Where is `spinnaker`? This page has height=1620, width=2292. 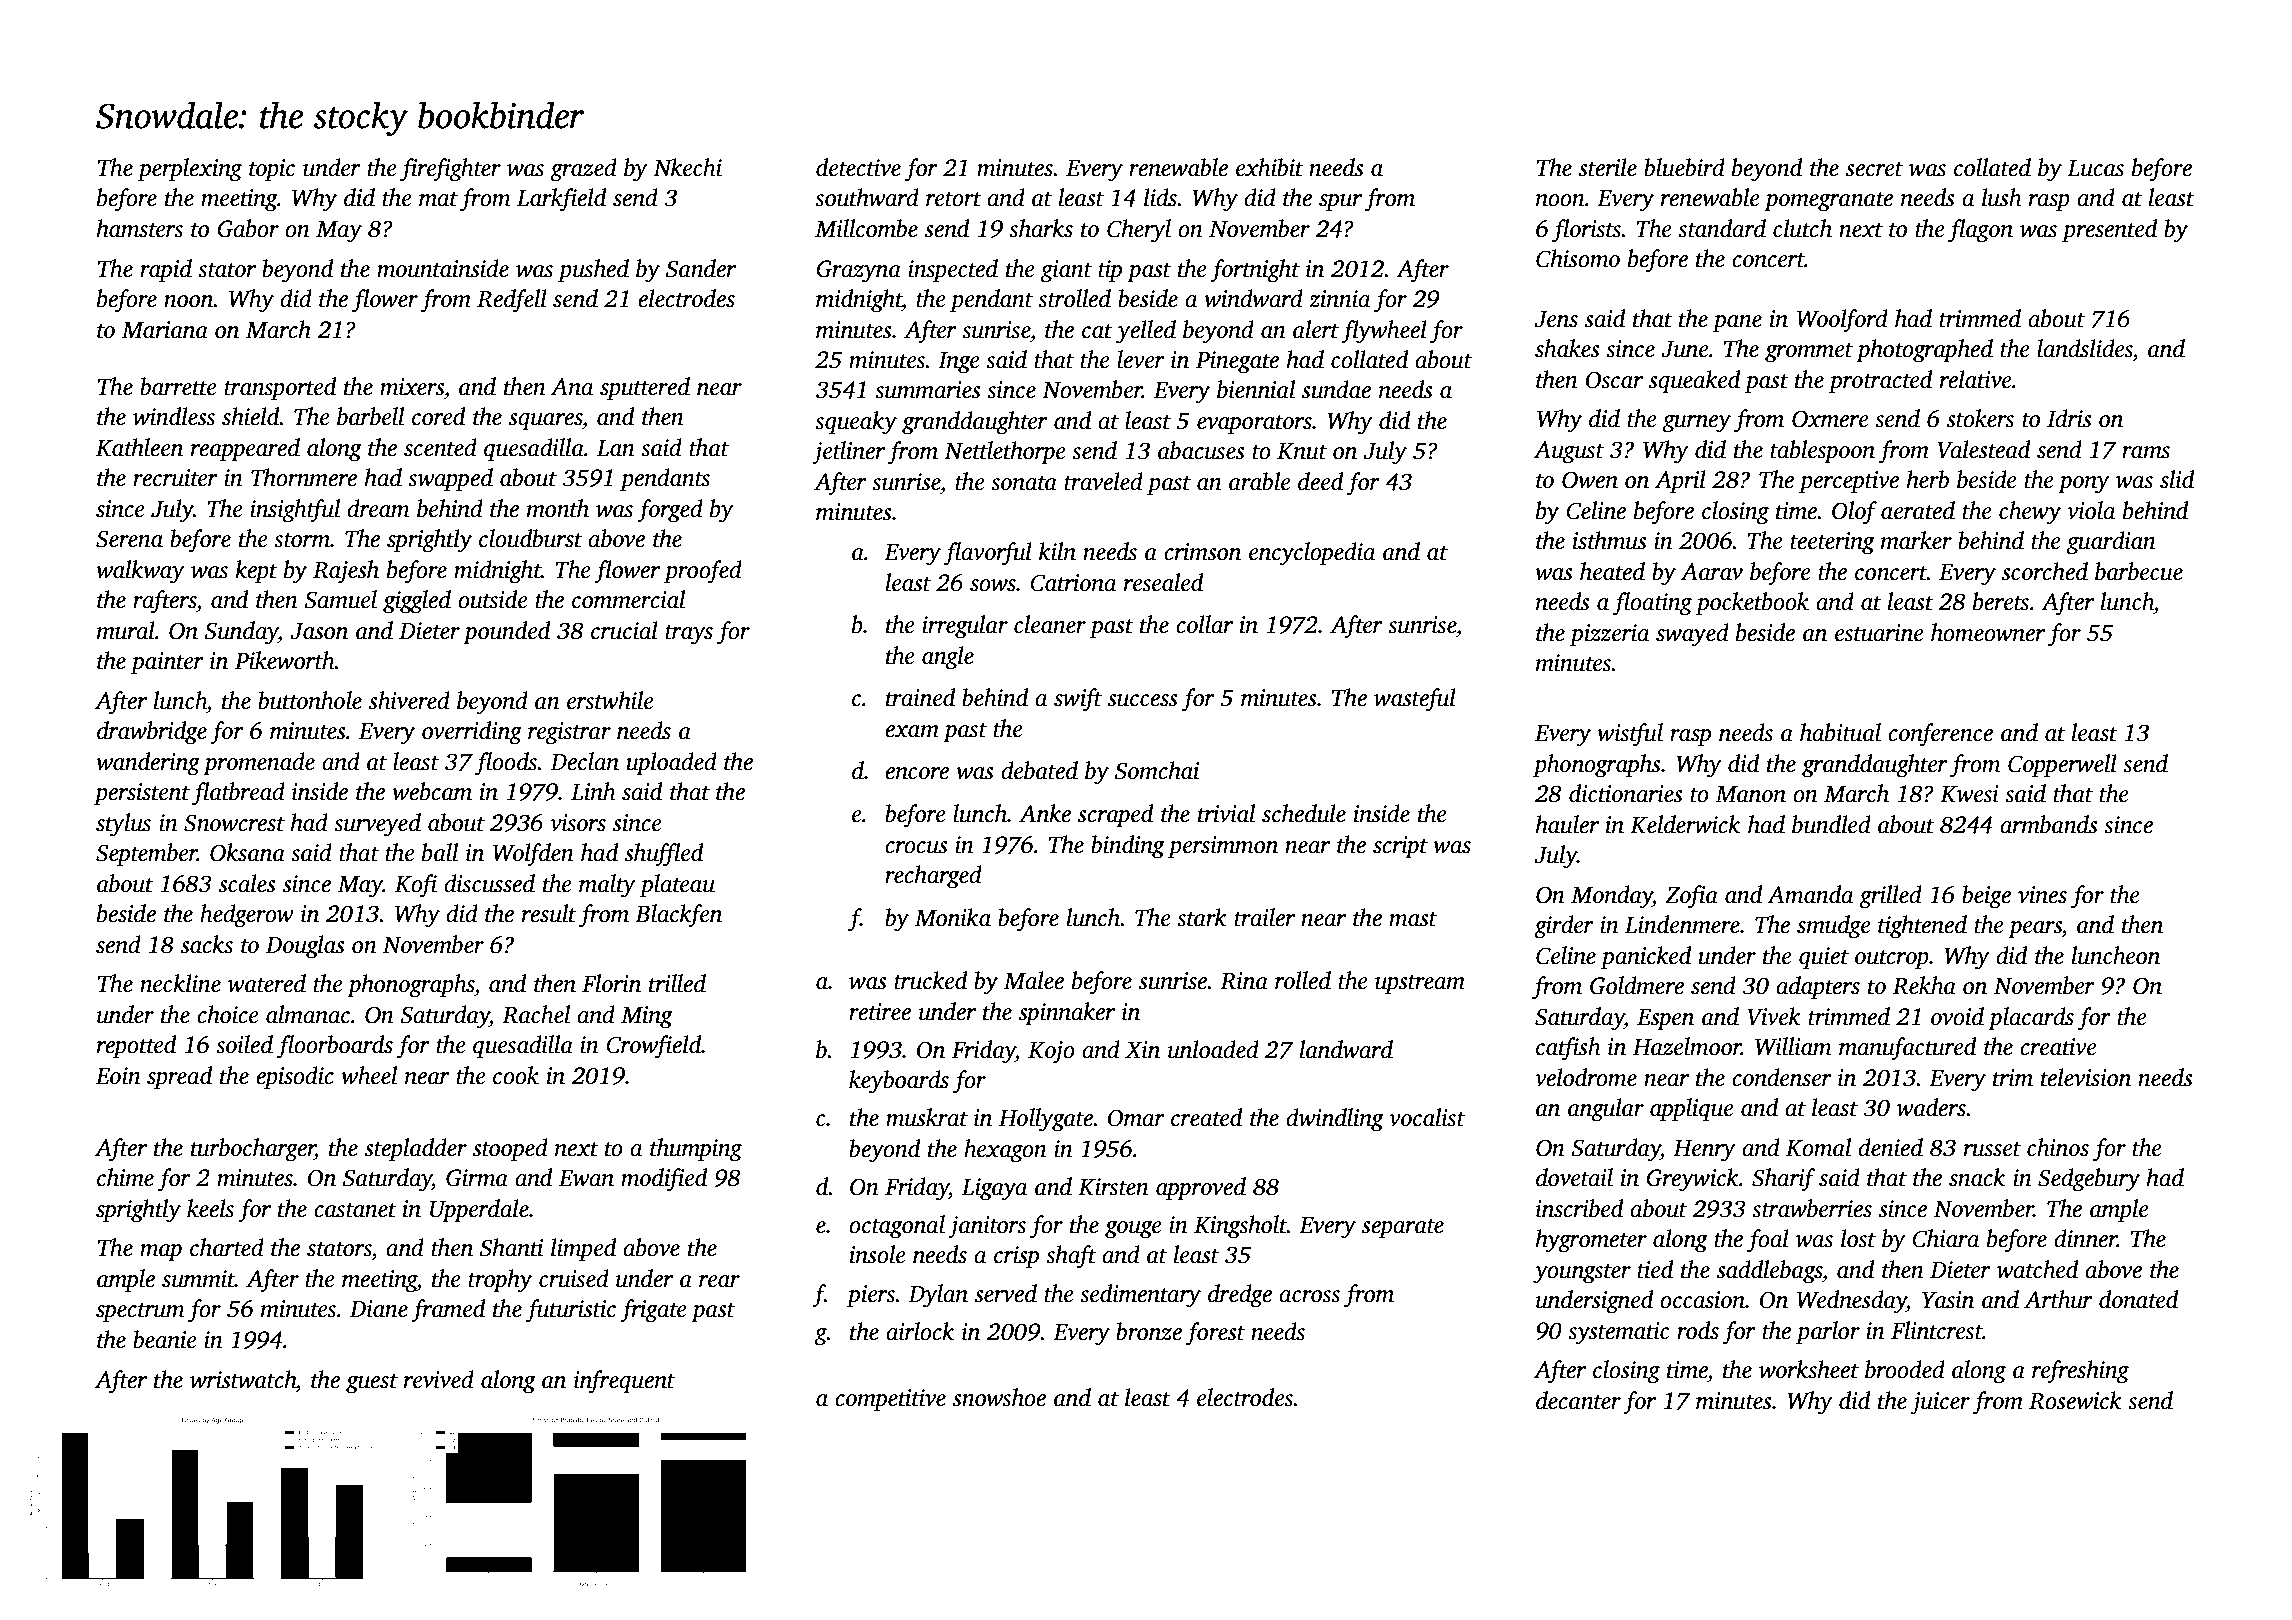 spinnaker is located at coordinates (1067, 1013).
